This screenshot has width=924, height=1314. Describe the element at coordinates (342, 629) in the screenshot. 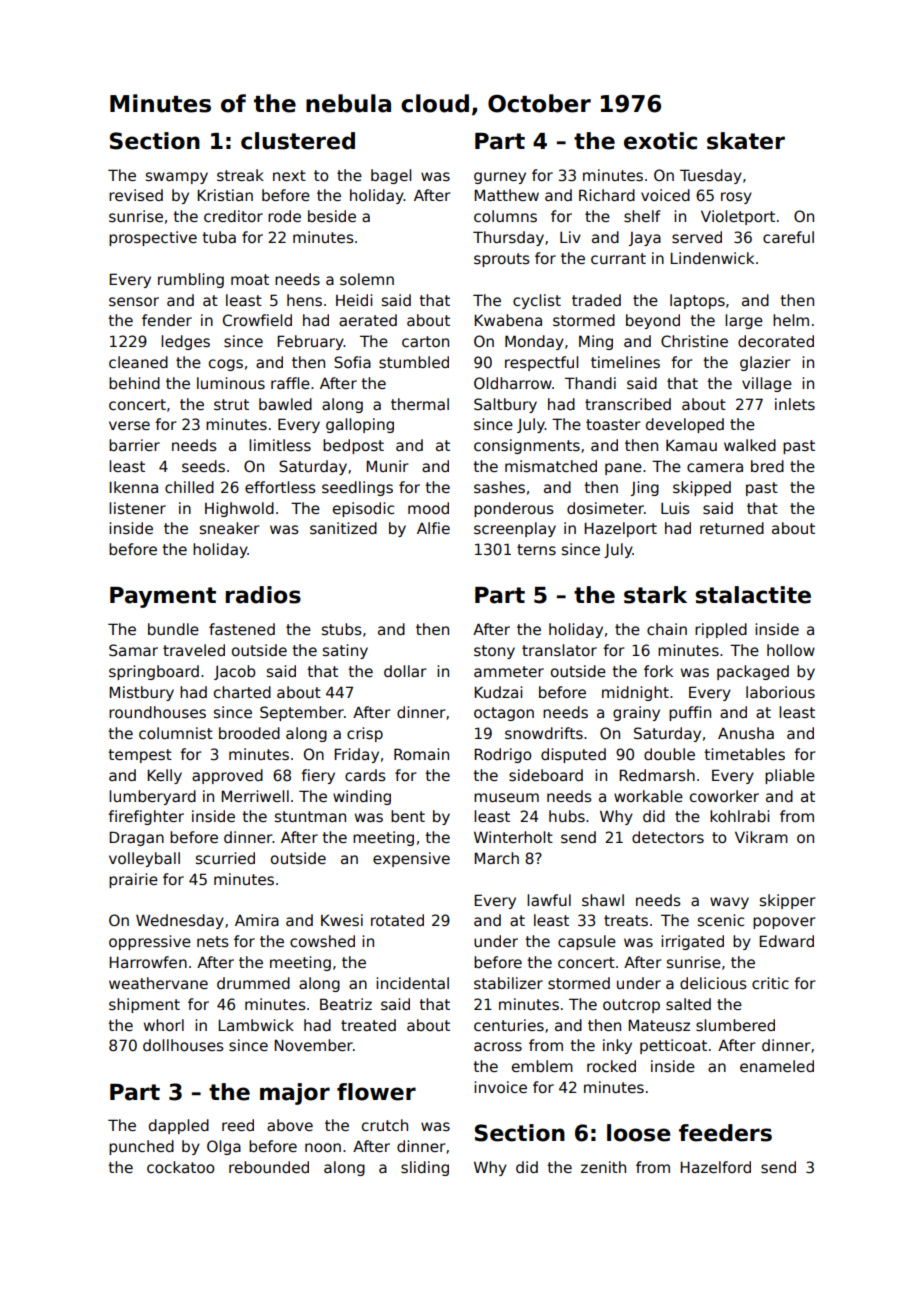

I see `stubs` at that location.
